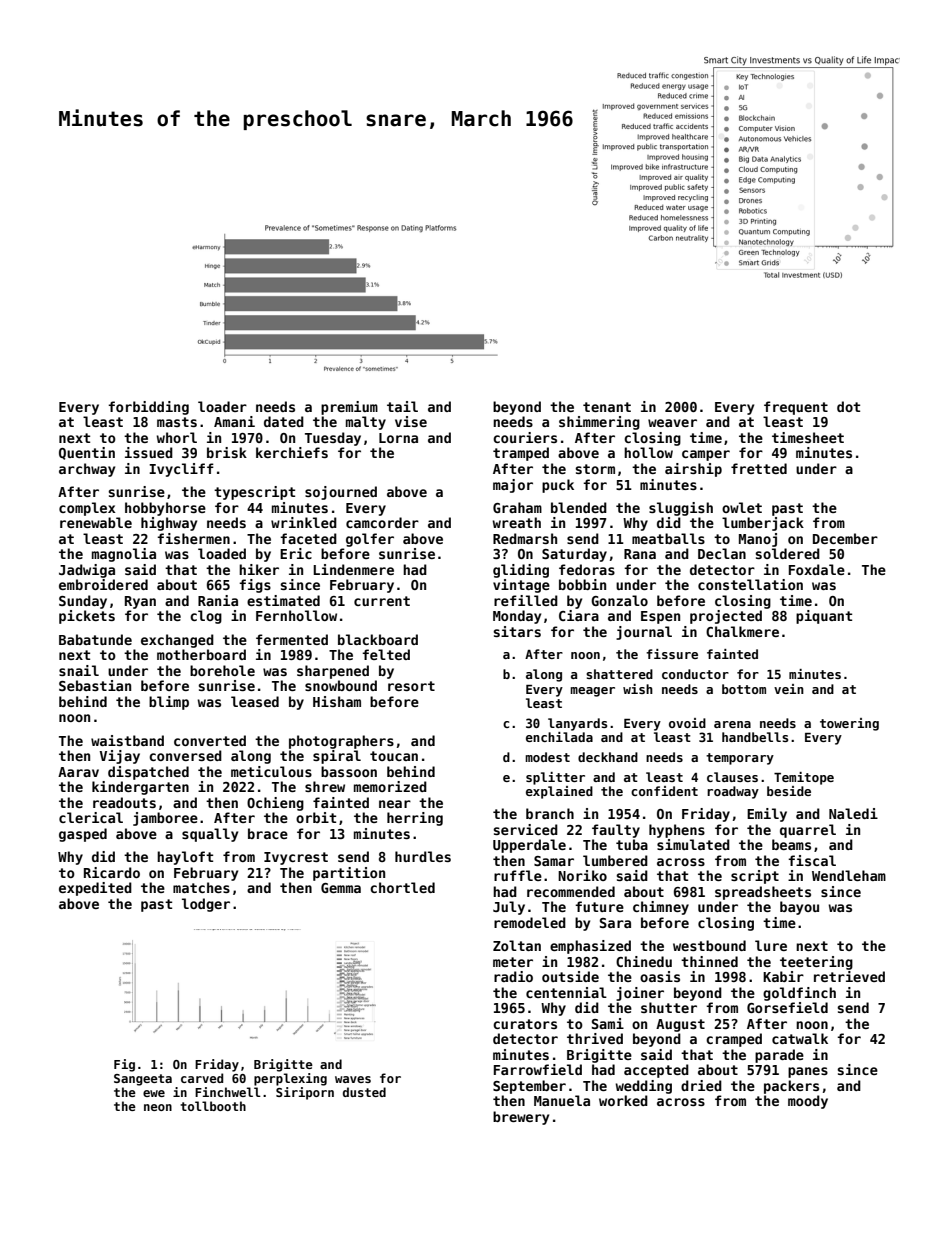 Image resolution: width=952 pixels, height=1233 pixels. I want to click on premium, so click(349, 408).
